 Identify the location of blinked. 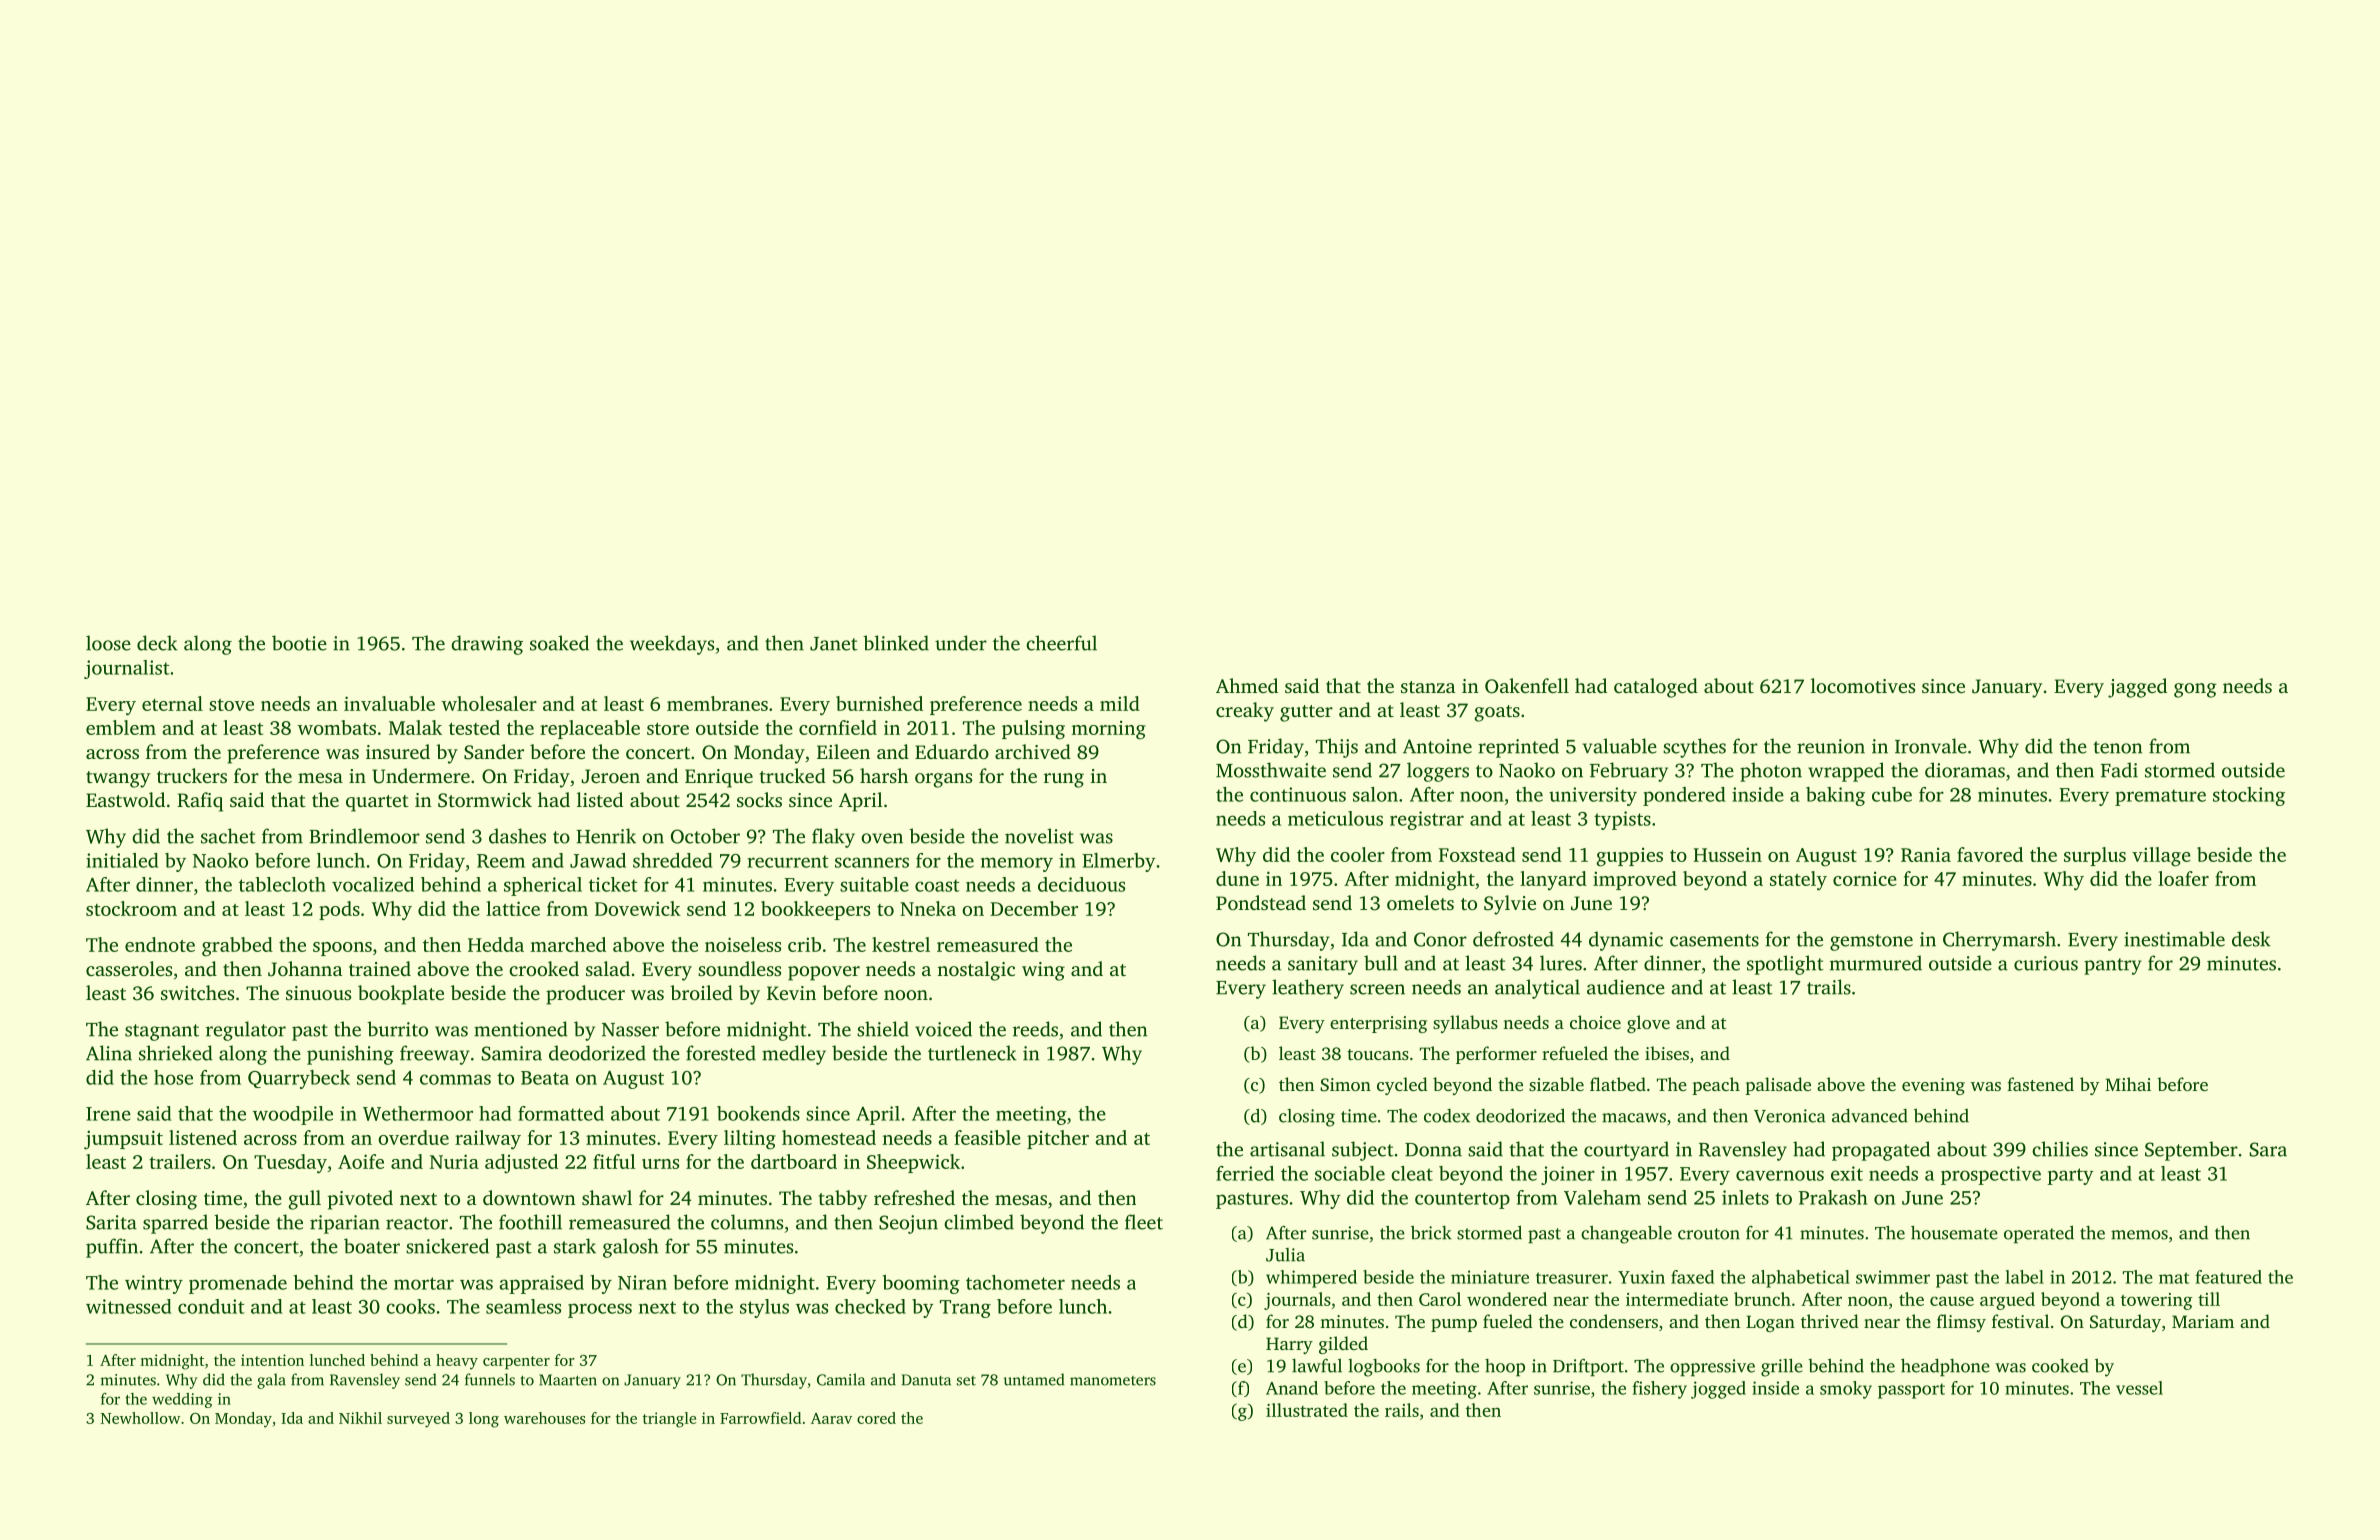
(896, 643).
